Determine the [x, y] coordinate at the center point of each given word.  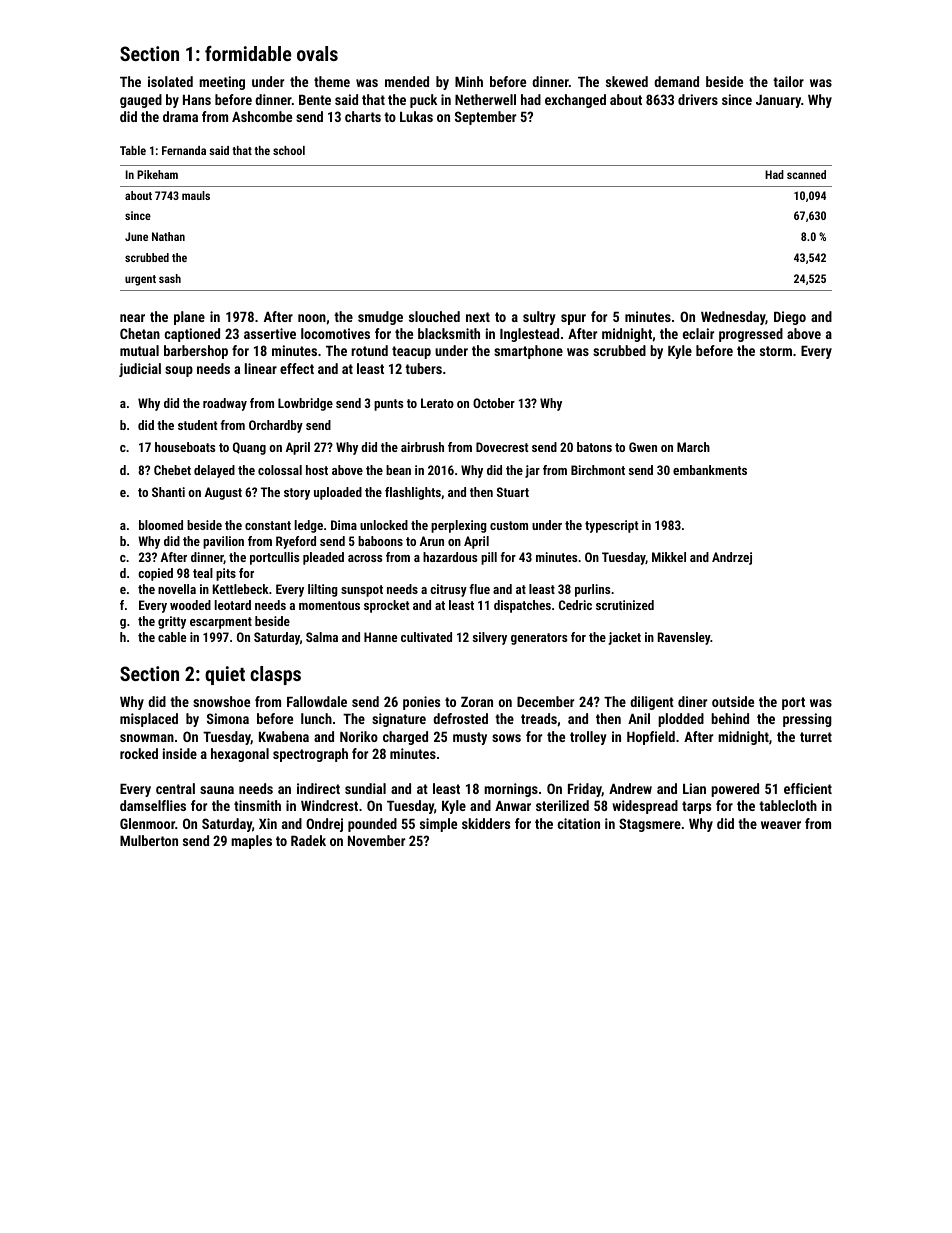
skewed [627, 81]
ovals [317, 53]
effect [297, 368]
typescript [611, 526]
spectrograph [310, 755]
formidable [248, 53]
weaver [781, 825]
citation [579, 823]
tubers [423, 368]
